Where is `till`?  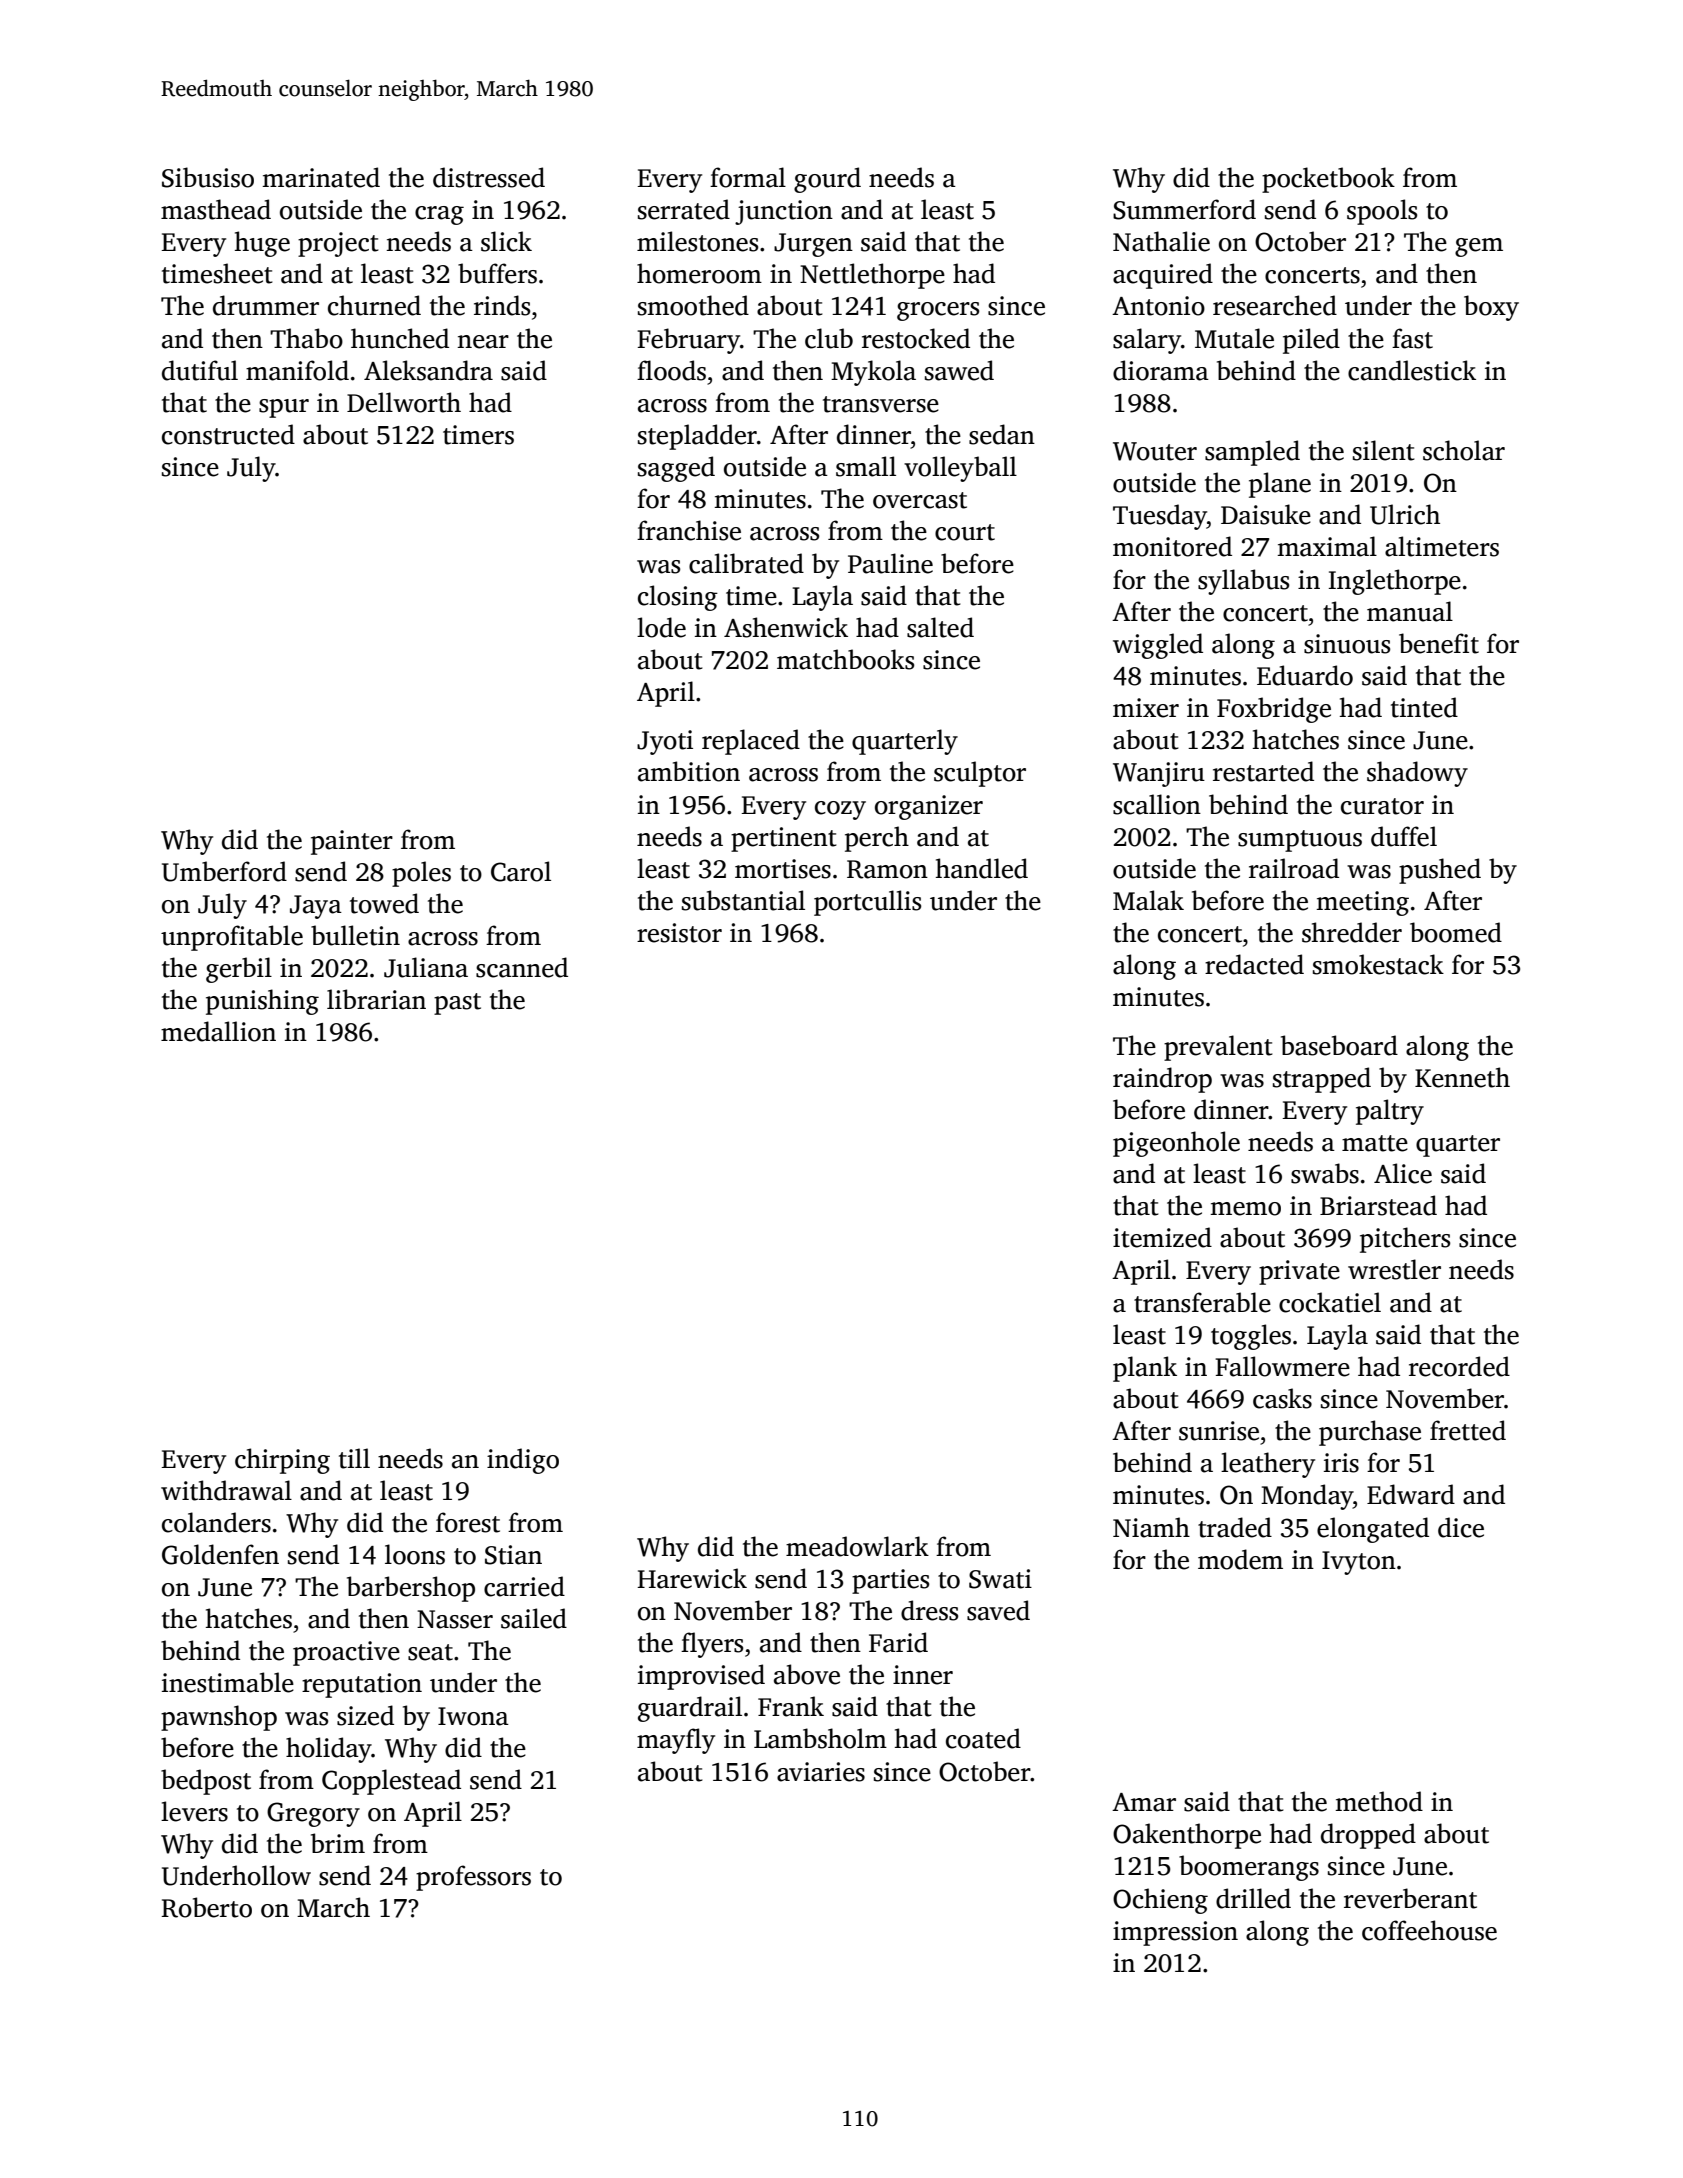 till is located at coordinates (354, 1458).
